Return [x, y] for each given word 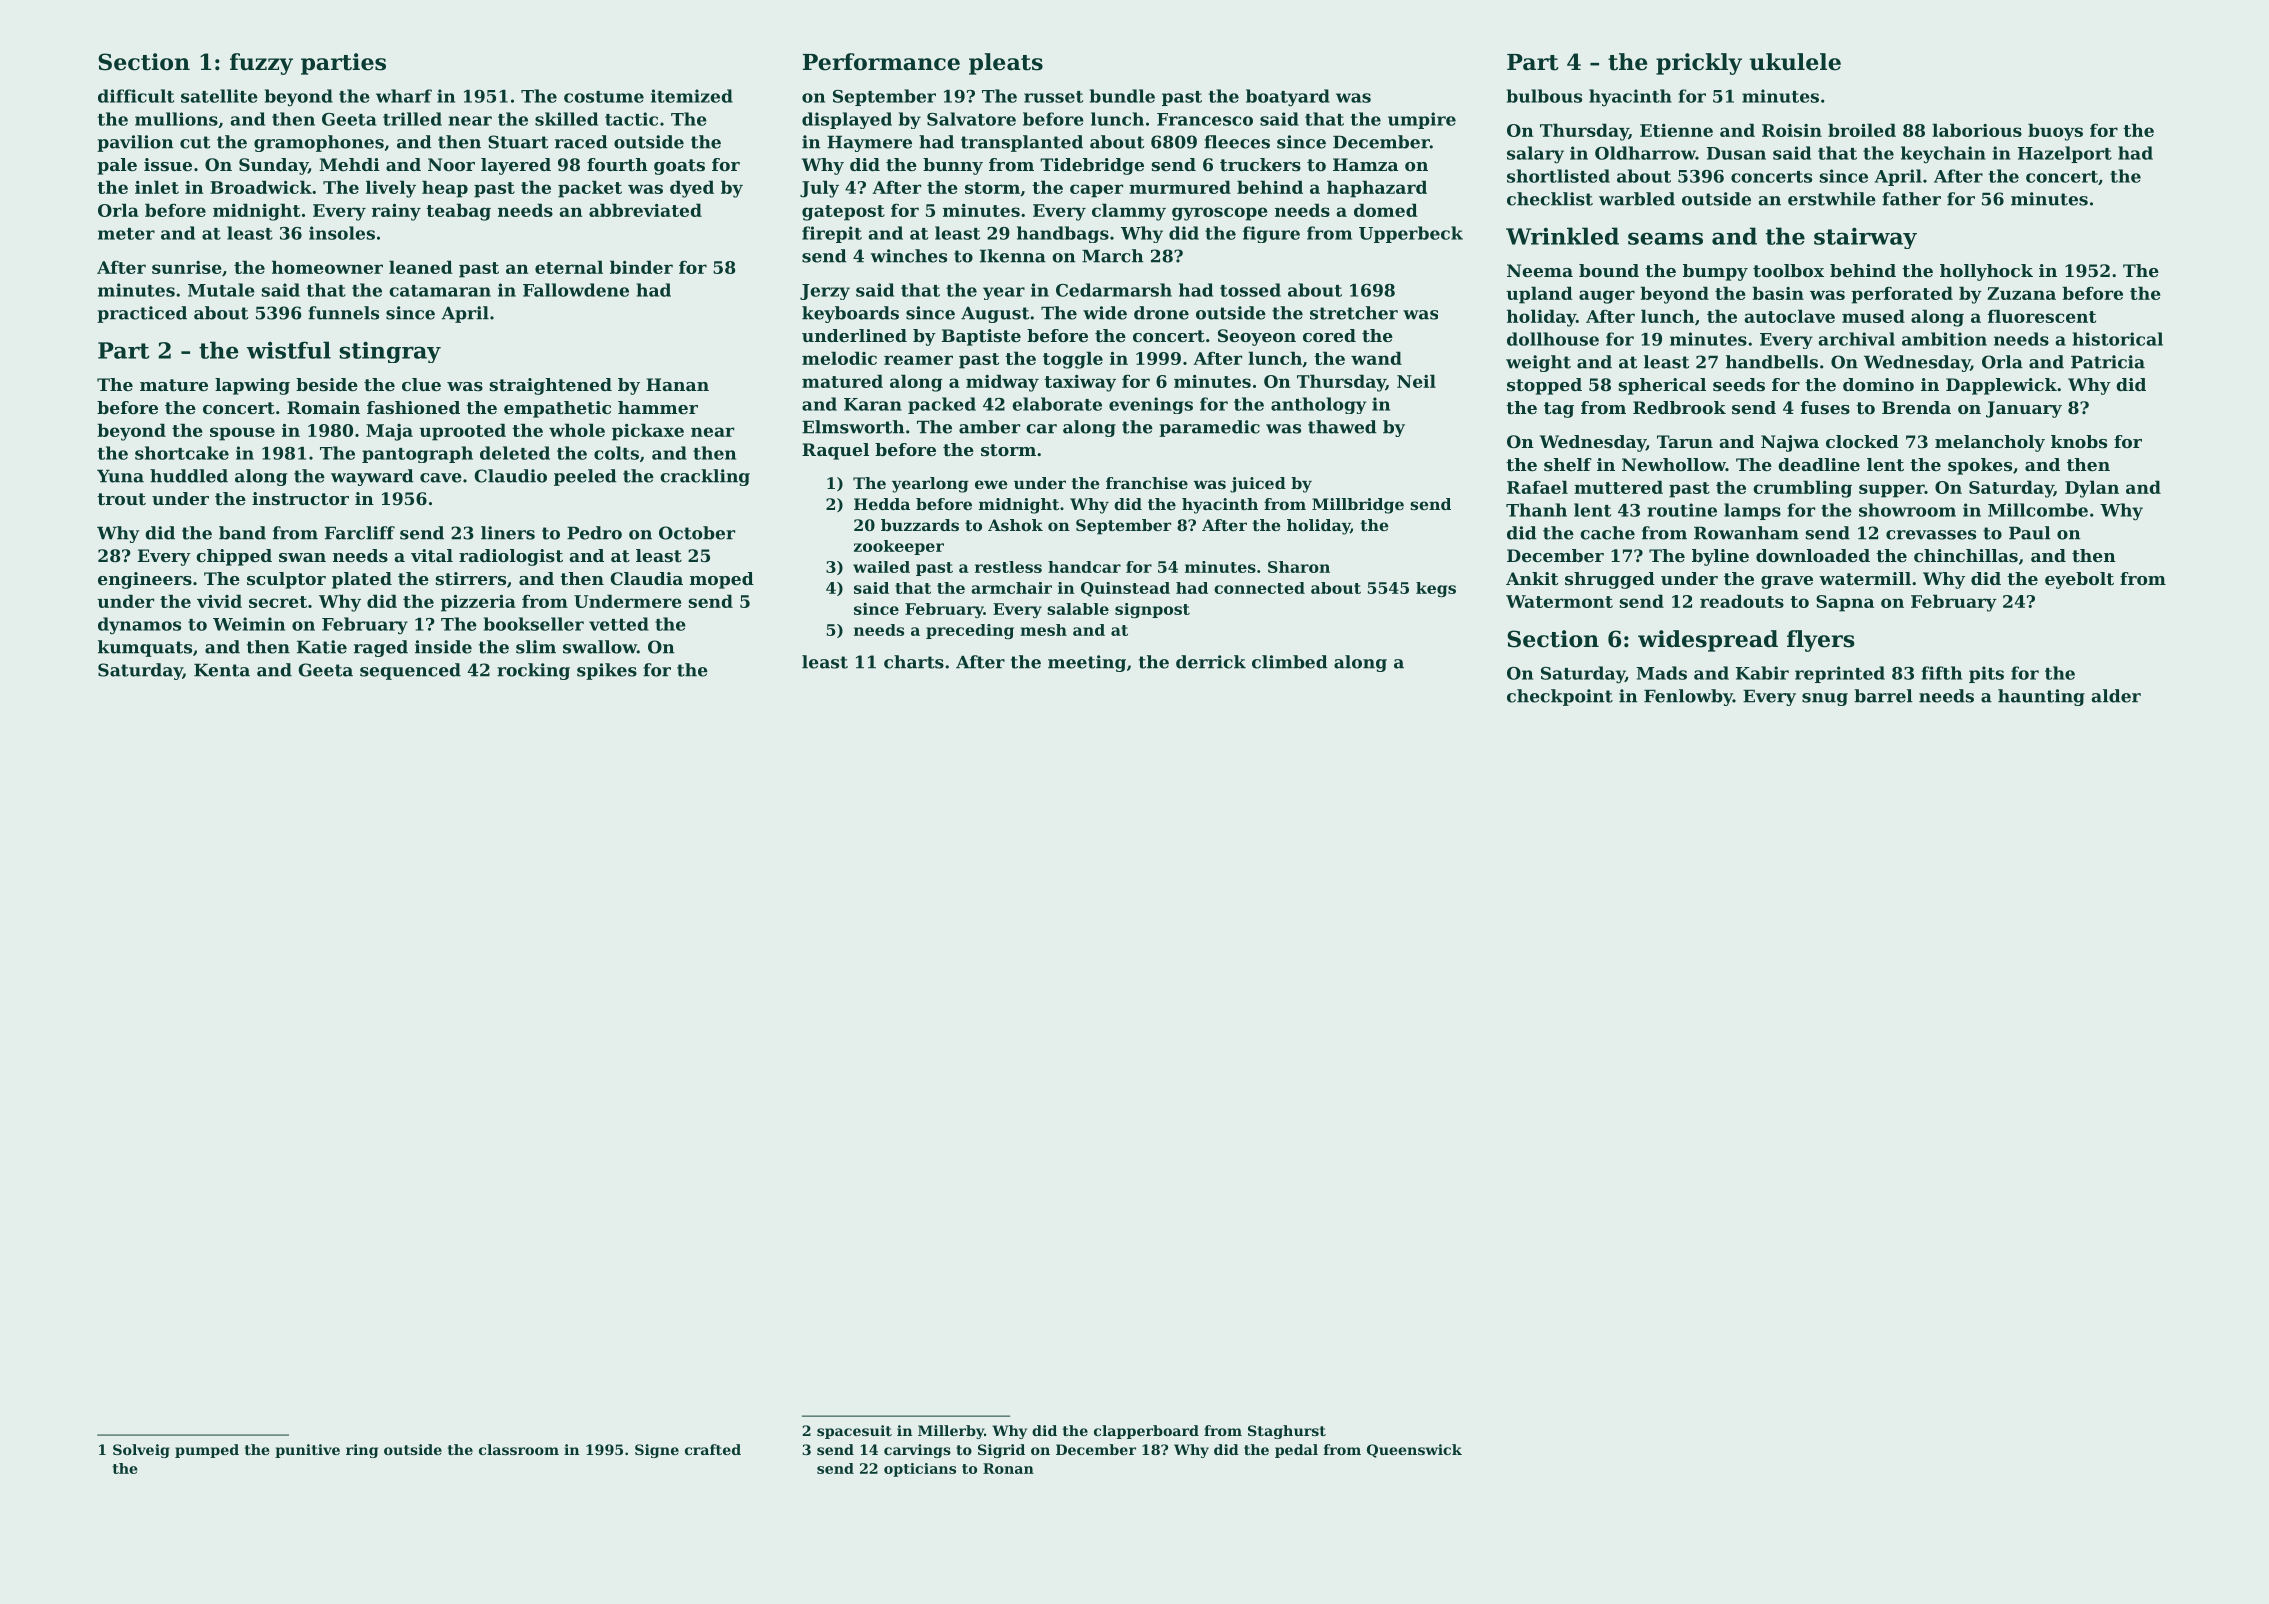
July [819, 189]
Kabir [1762, 673]
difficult [136, 96]
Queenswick [1414, 1451]
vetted [619, 624]
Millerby [951, 1432]
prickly [1699, 64]
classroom [519, 1449]
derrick [1211, 662]
